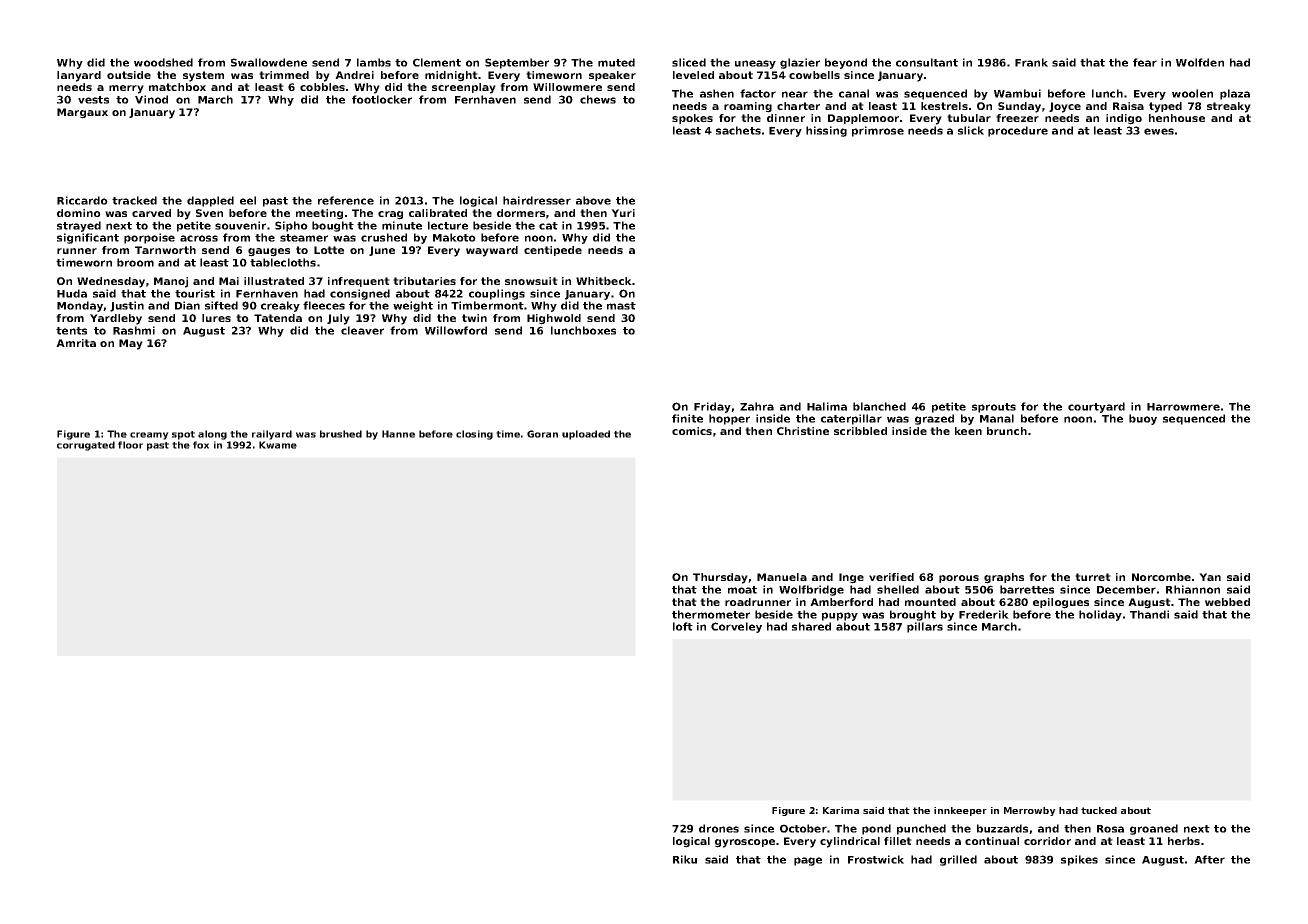  I want to click on Wolfden, so click(1200, 62).
